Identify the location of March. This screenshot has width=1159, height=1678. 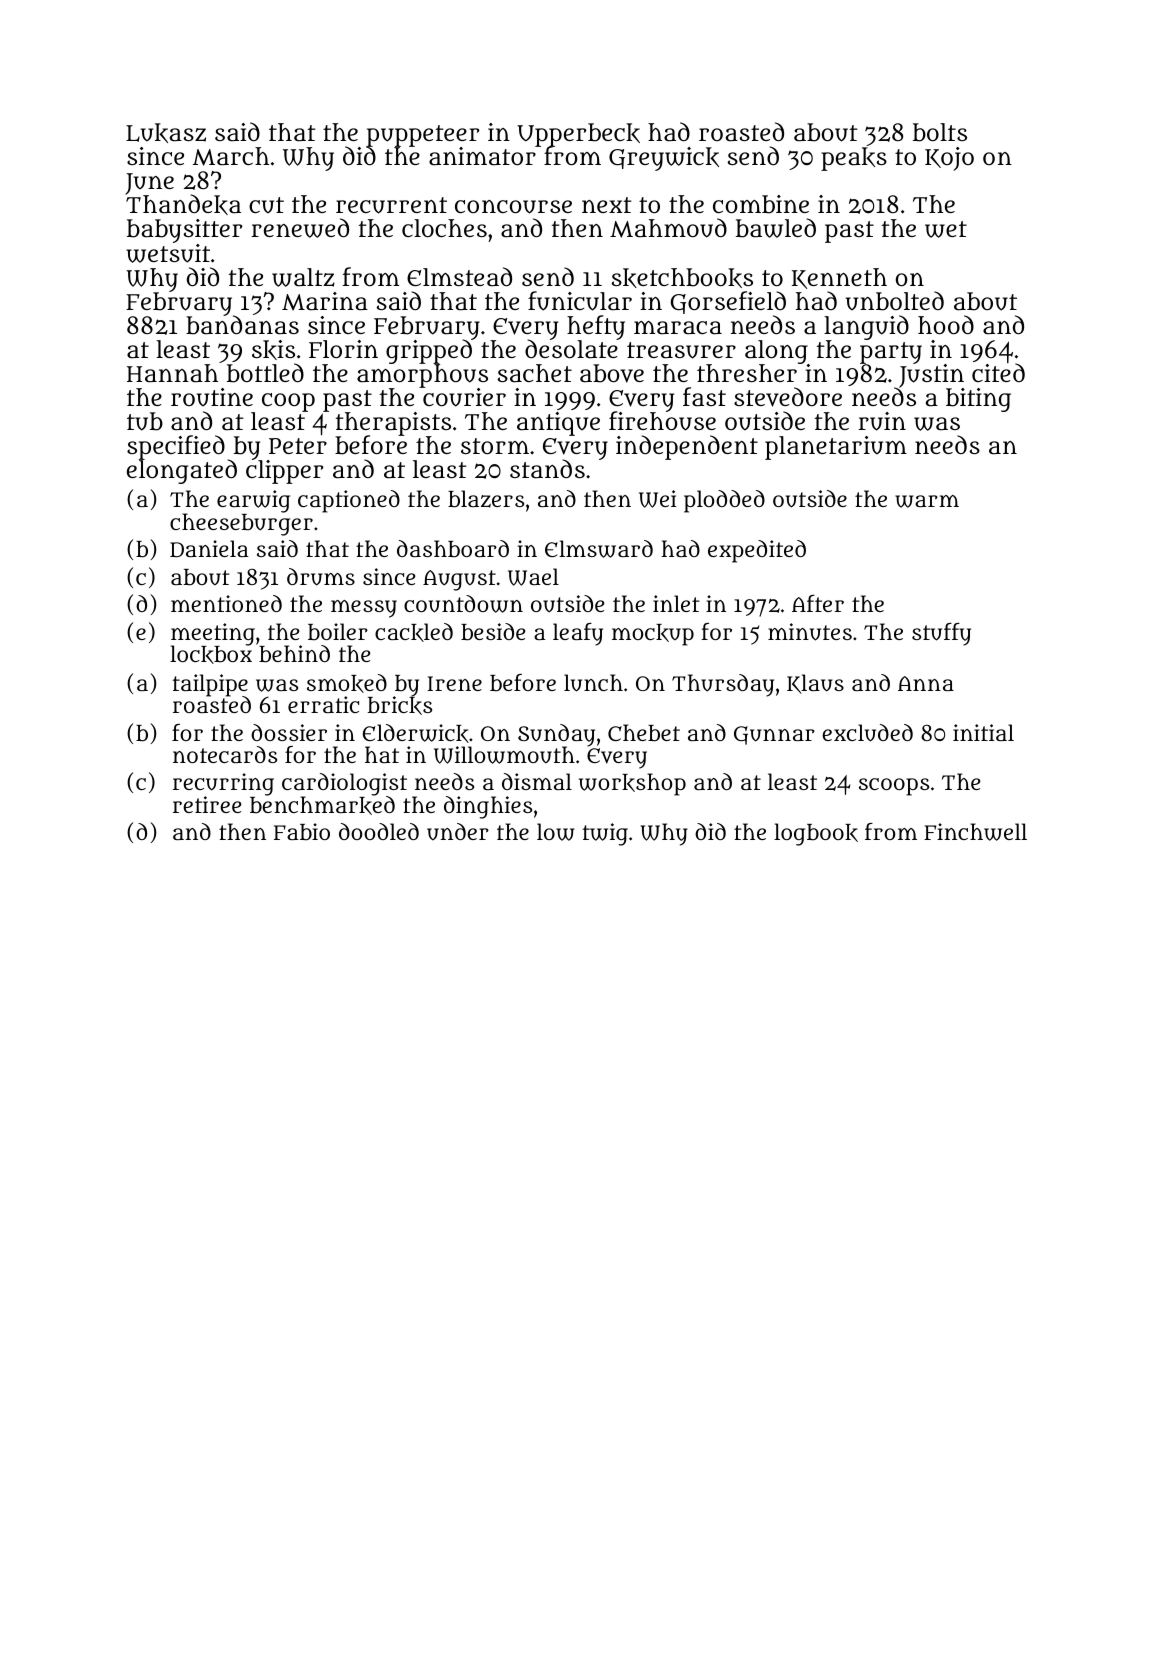
(231, 156).
